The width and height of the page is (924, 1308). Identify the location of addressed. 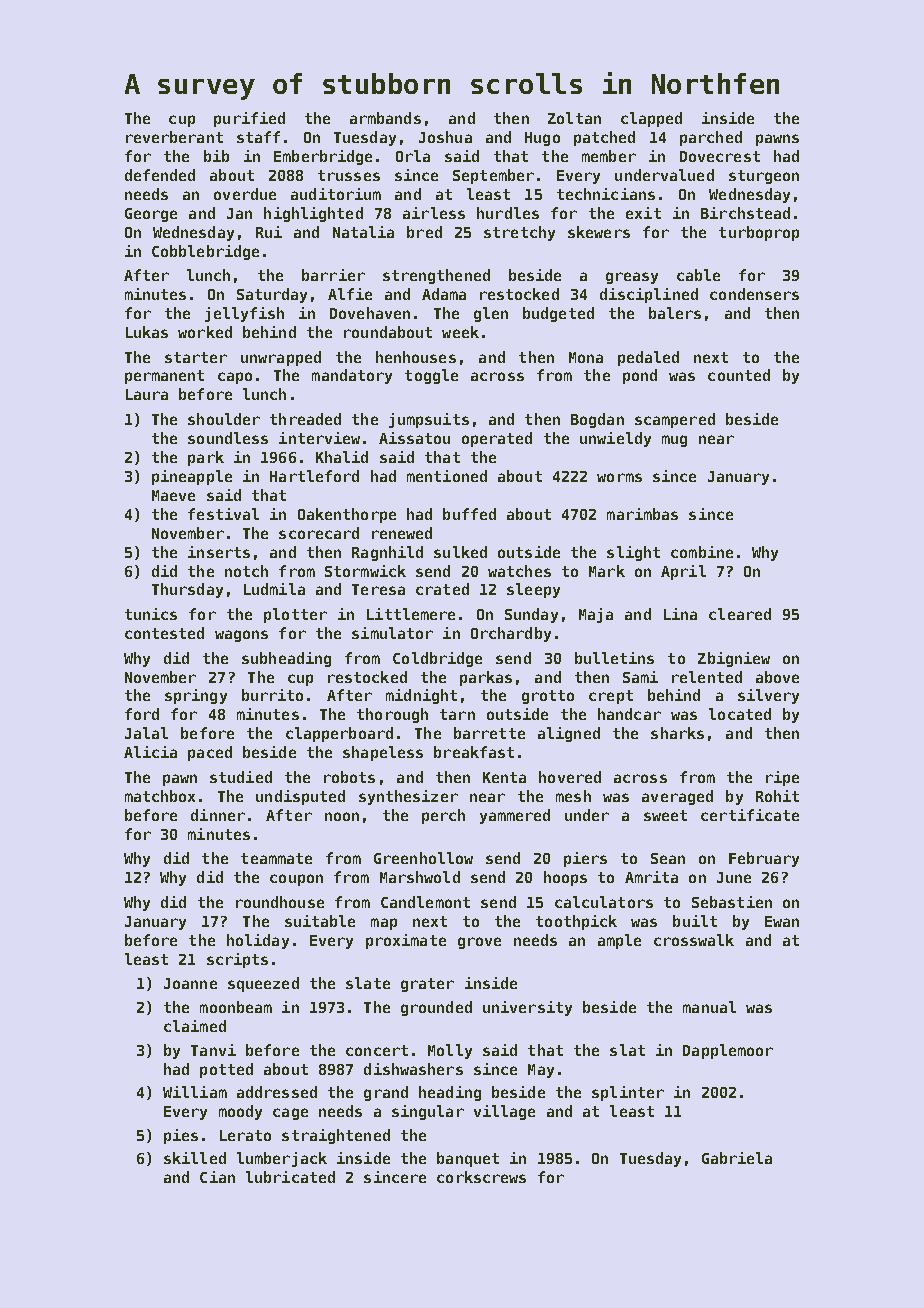
(277, 1092).
